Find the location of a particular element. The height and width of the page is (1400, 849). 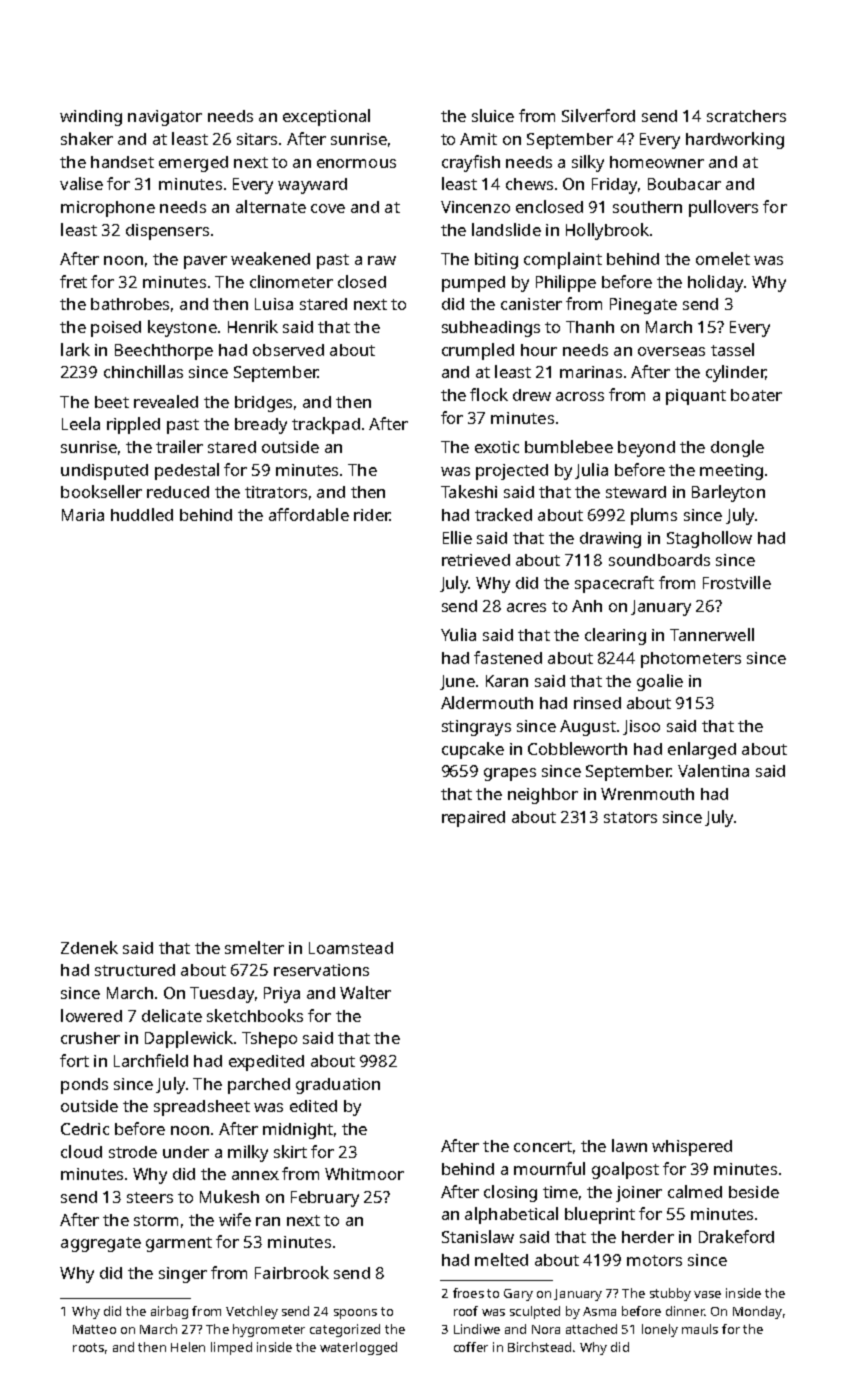

neighbor is located at coordinates (543, 796).
